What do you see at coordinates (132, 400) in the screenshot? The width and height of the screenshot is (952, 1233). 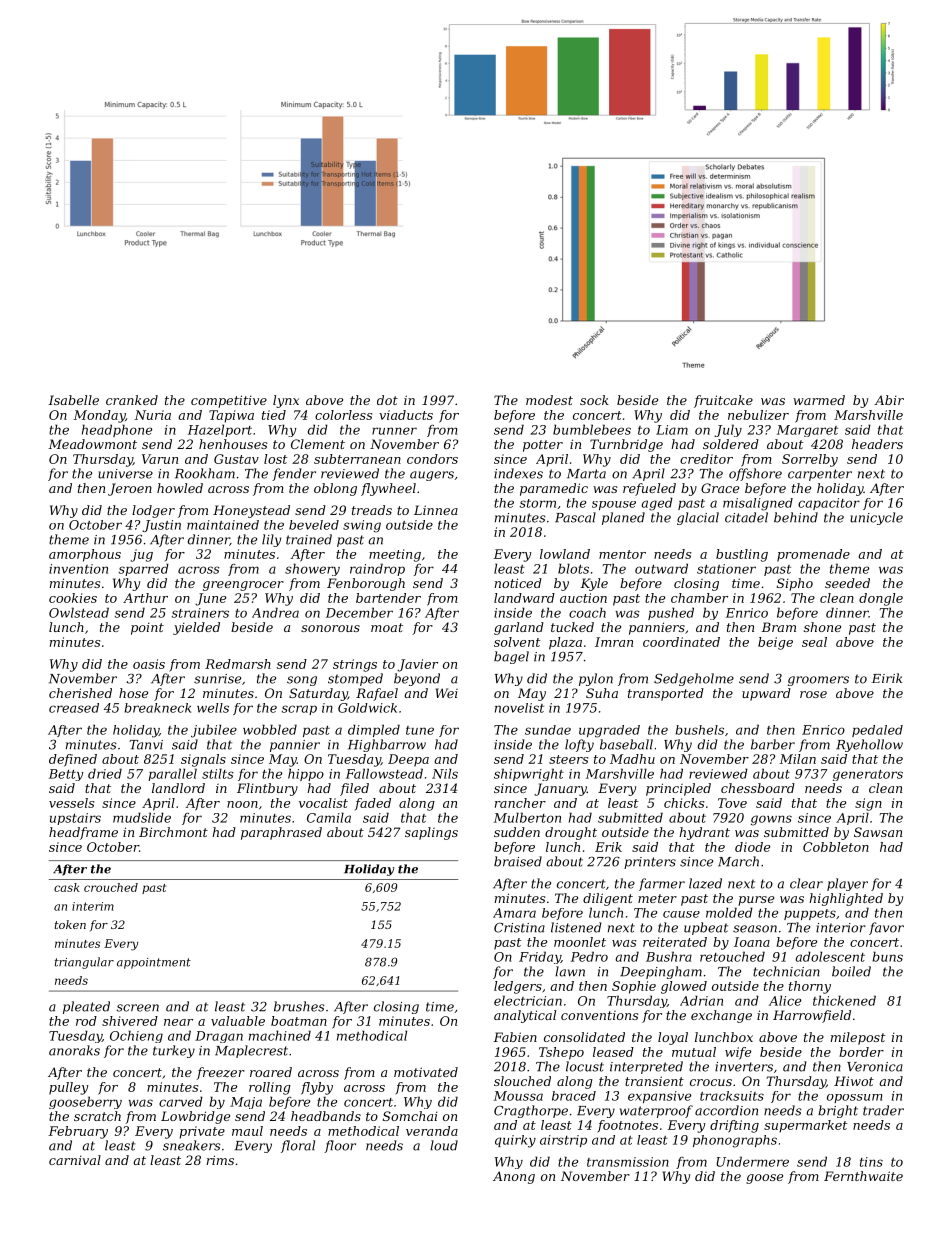 I see `cranked` at bounding box center [132, 400].
